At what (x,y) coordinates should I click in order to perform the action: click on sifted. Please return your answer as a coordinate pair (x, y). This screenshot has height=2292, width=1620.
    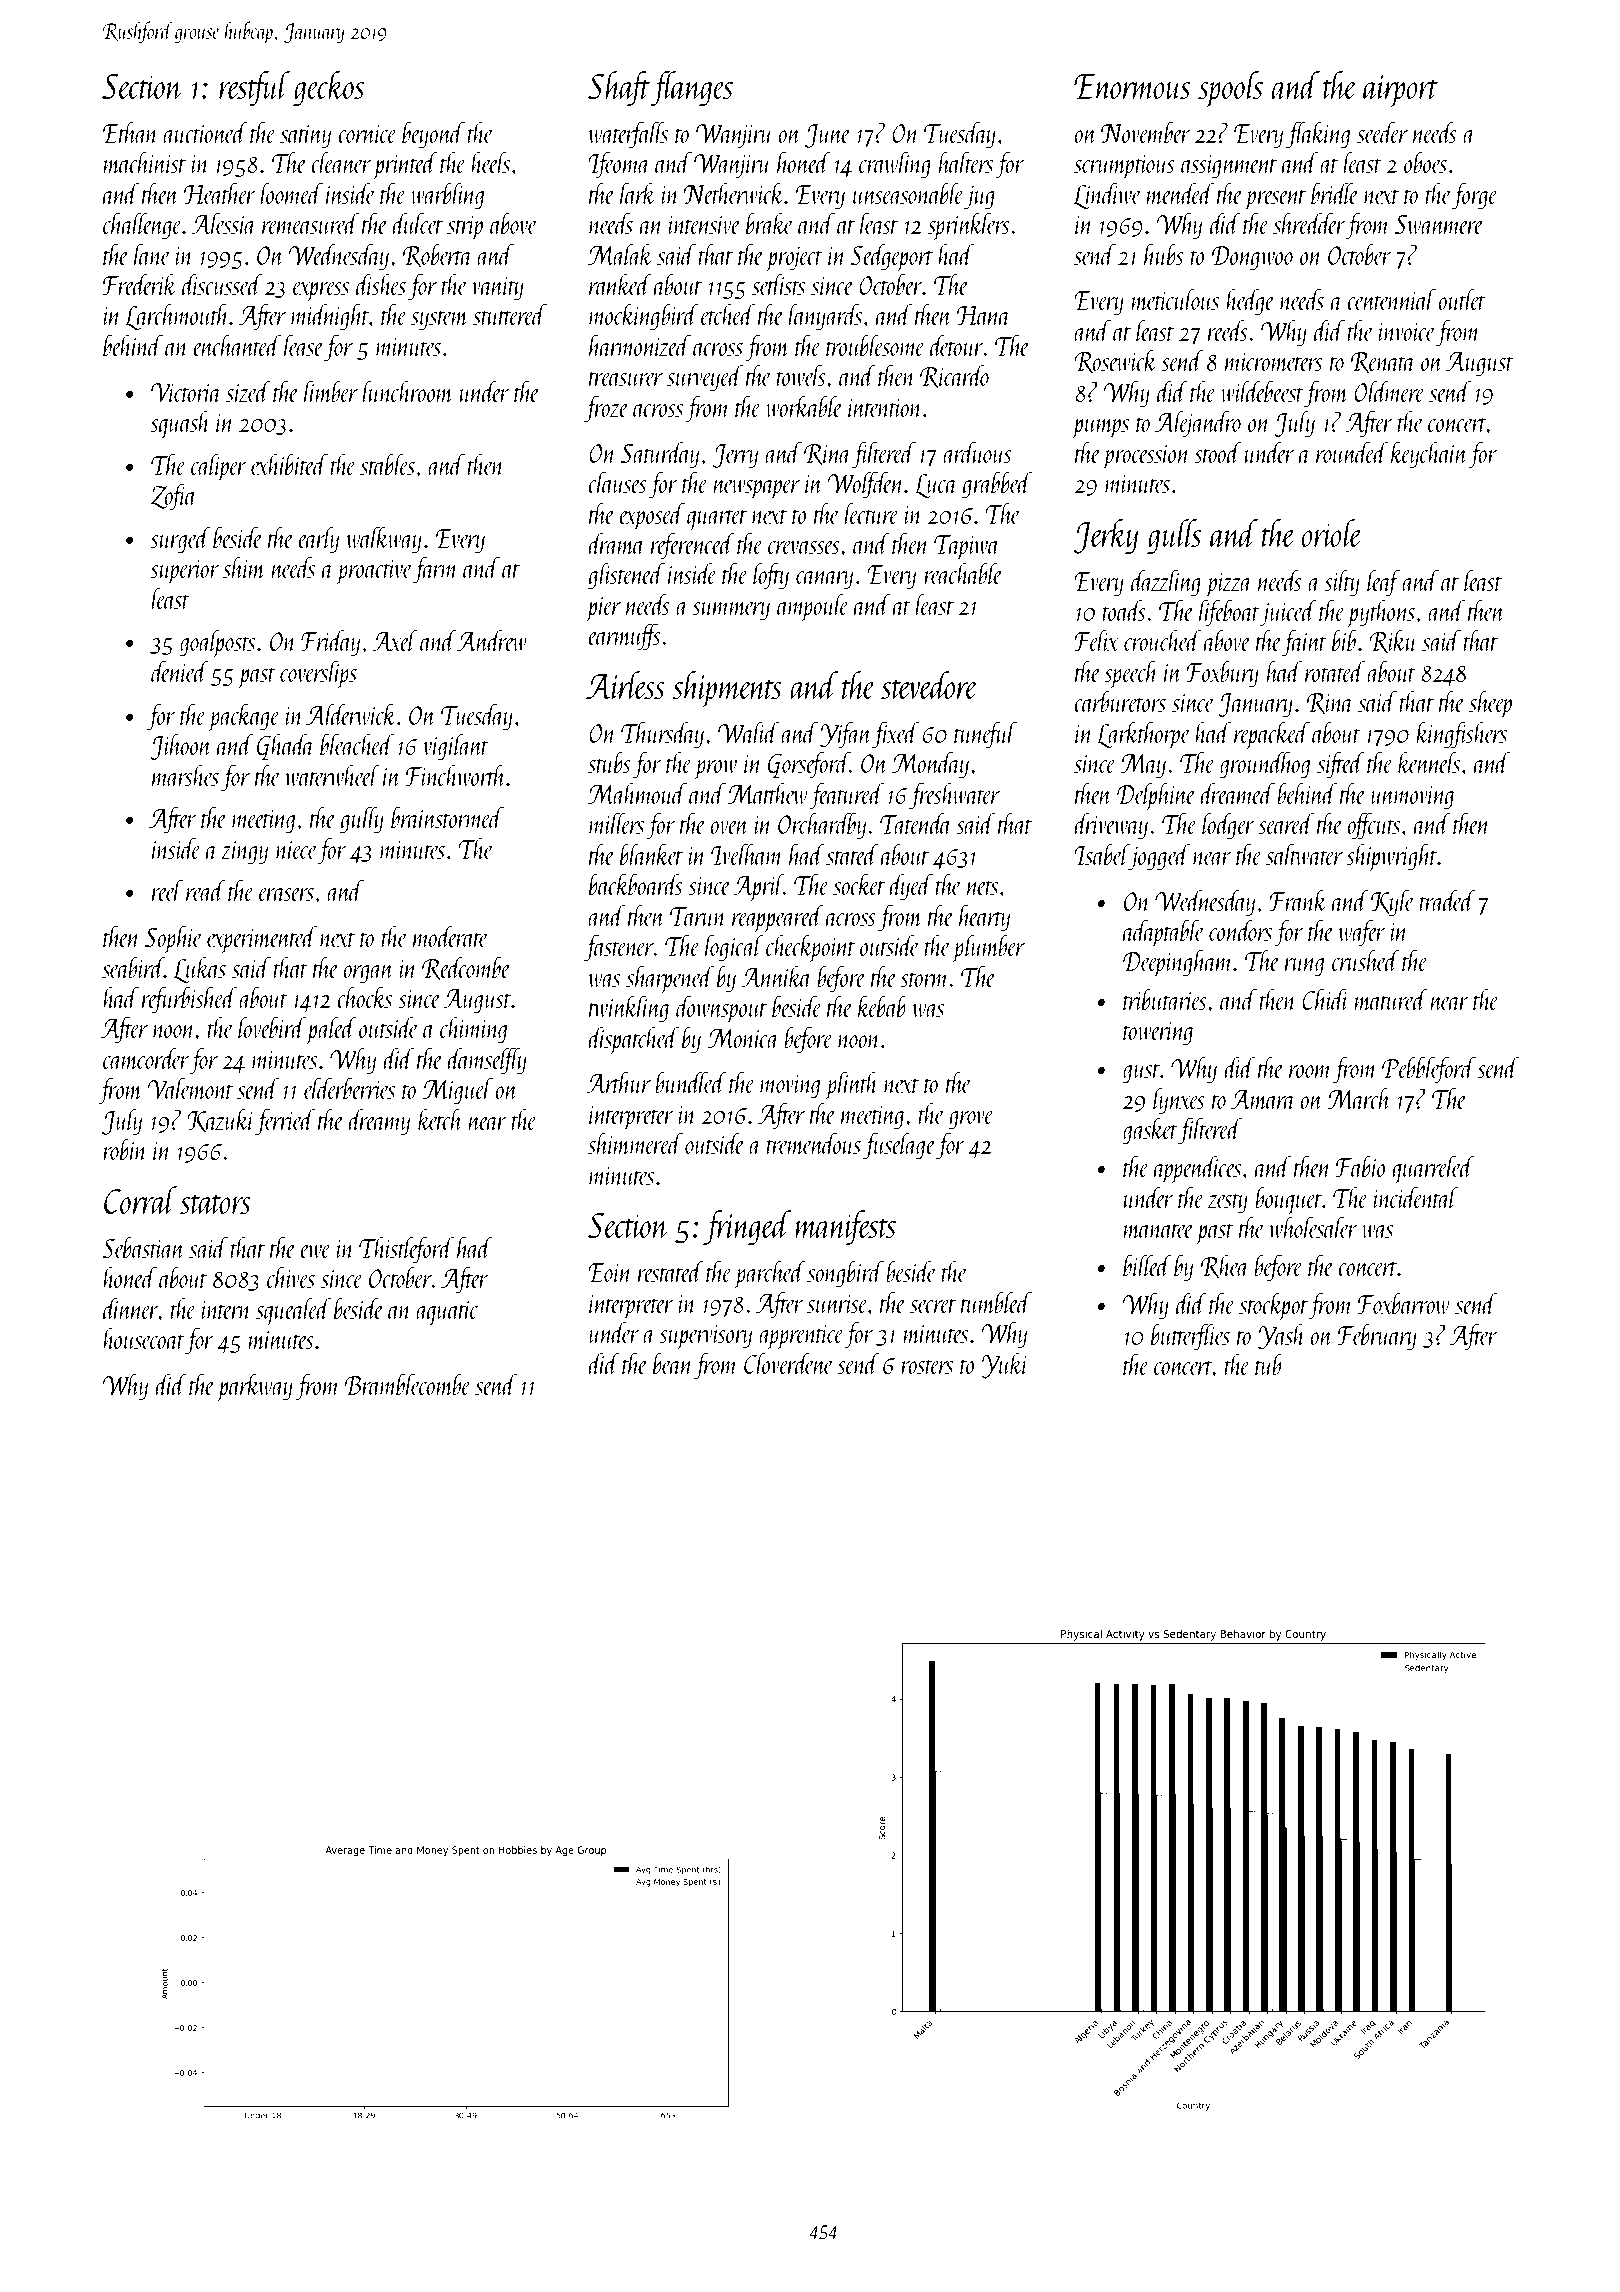
    Looking at the image, I should click on (1341, 765).
